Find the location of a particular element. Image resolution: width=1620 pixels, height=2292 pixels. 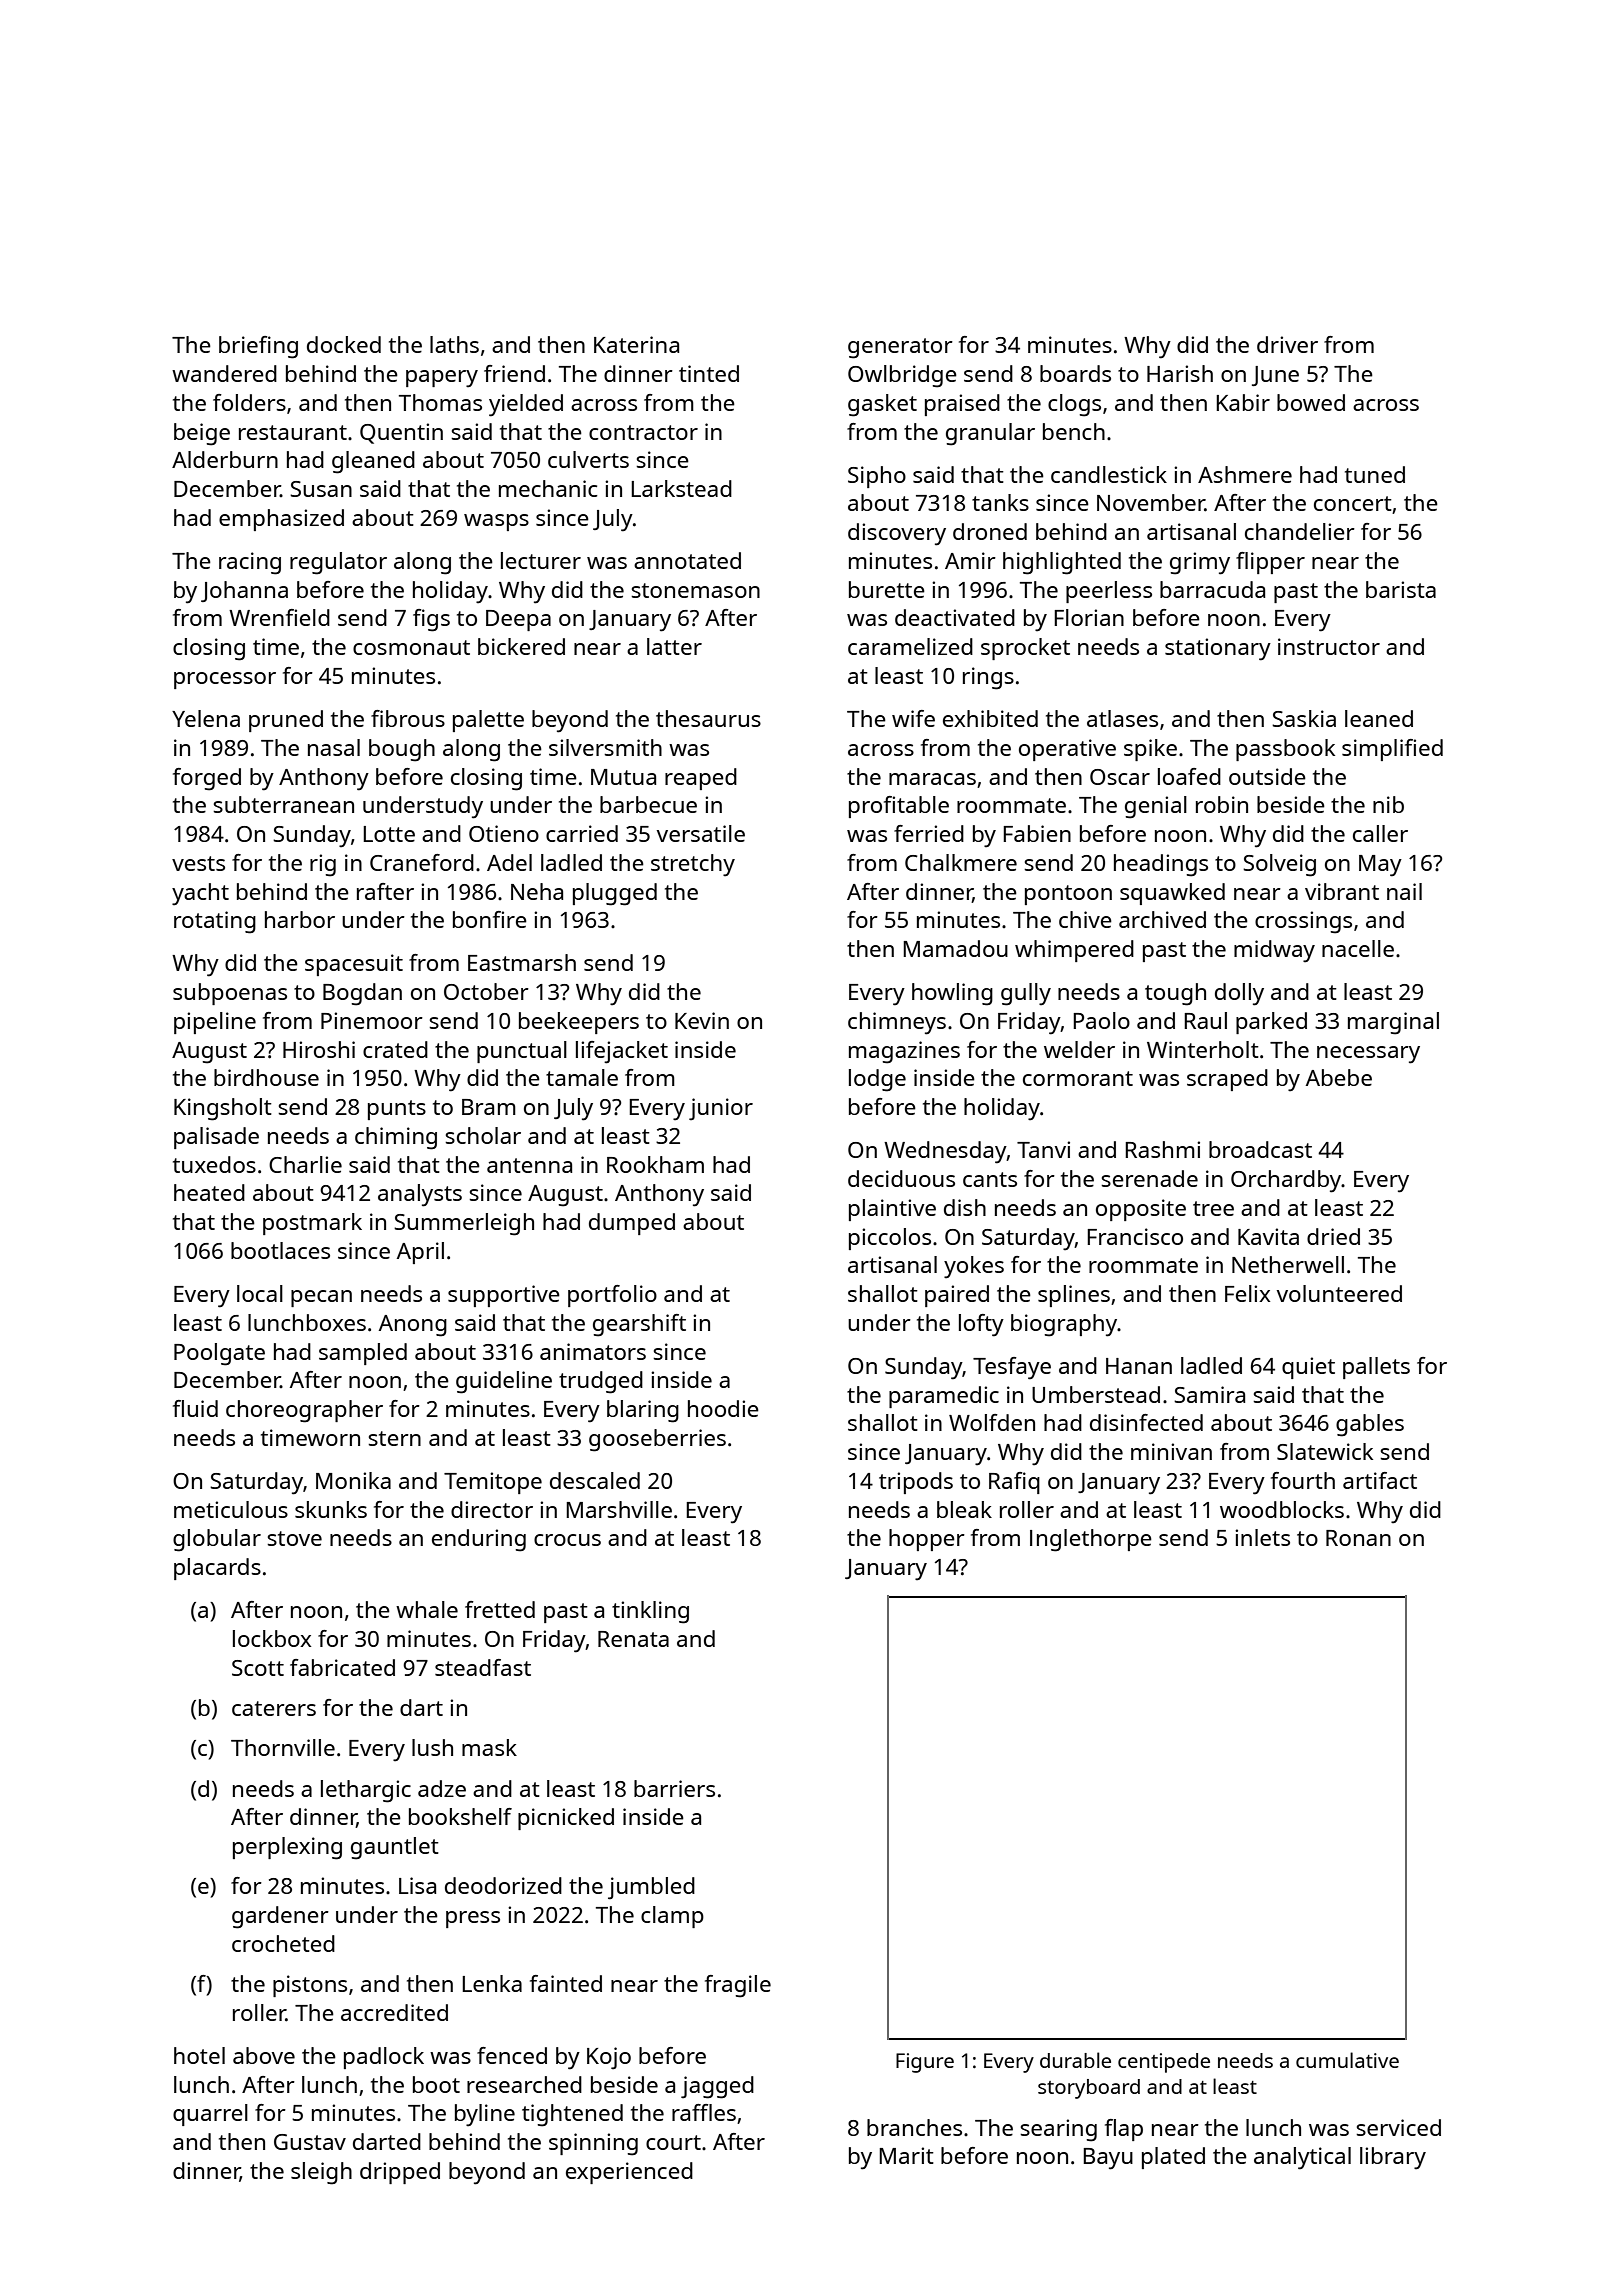

flap is located at coordinates (1124, 2130).
